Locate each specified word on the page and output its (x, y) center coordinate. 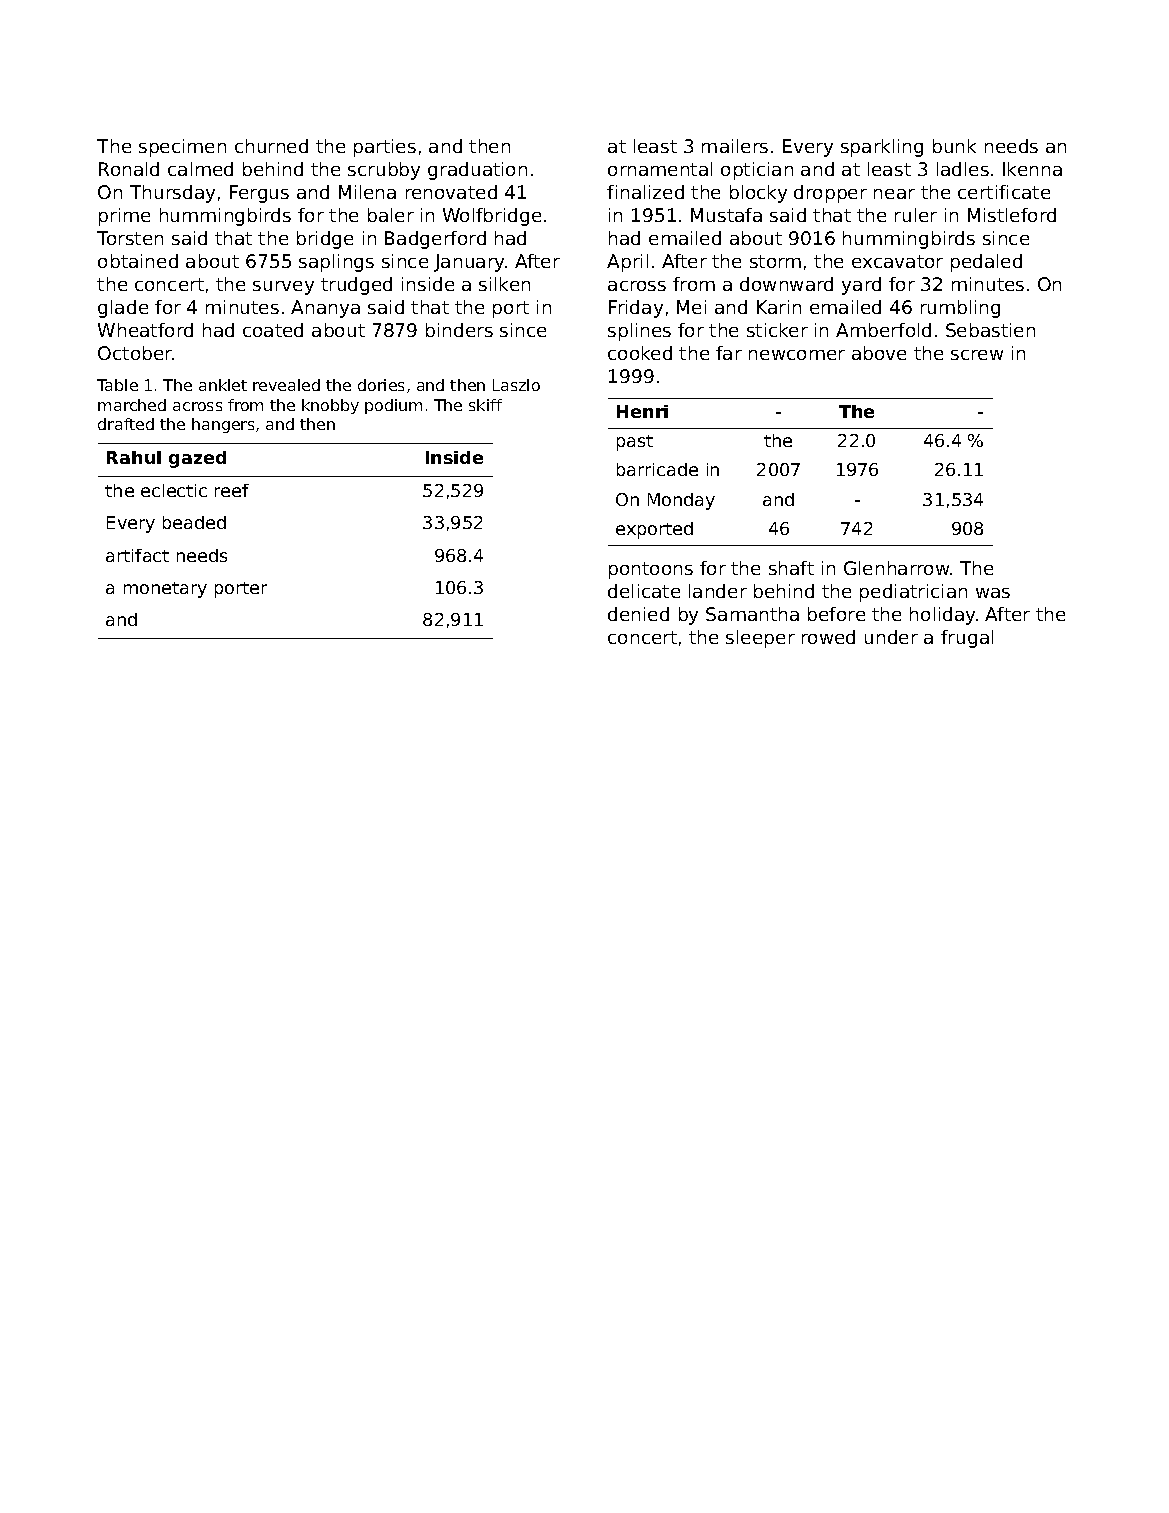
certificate (1004, 192)
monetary (165, 590)
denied (638, 614)
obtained (138, 261)
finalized (645, 192)
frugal (967, 639)
